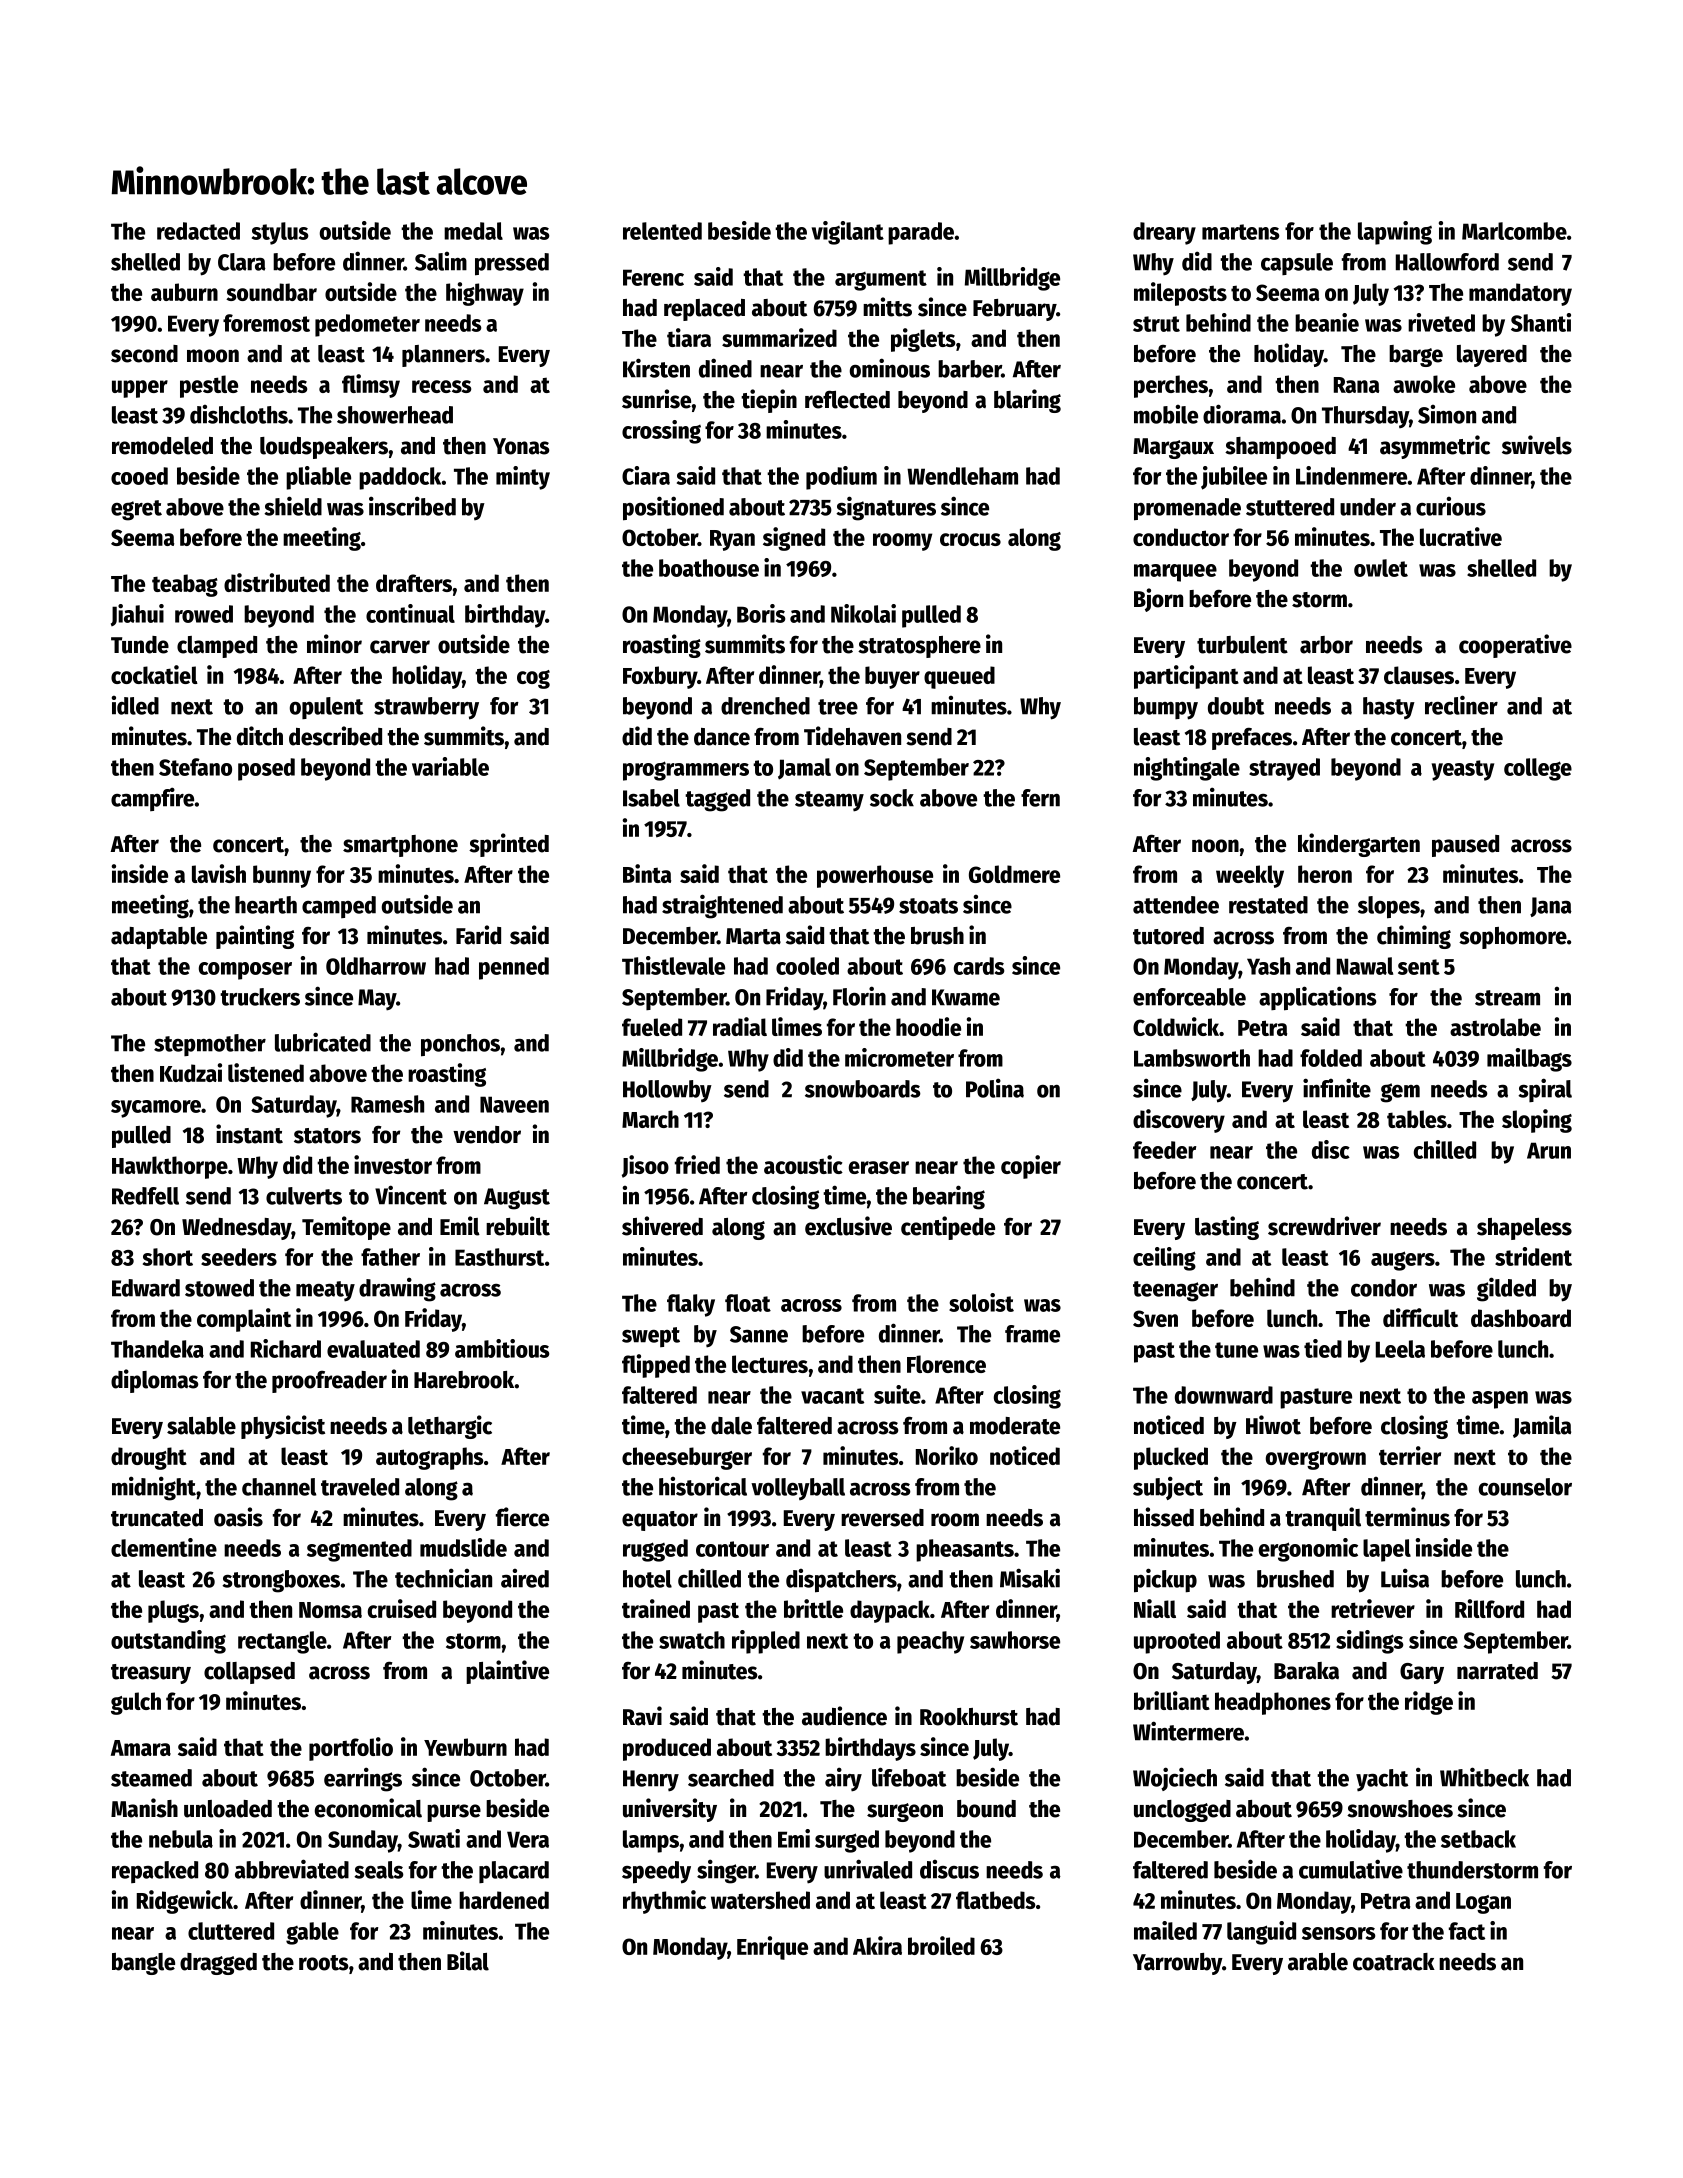  What do you see at coordinates (772, 1948) in the screenshot?
I see `Enrique` at bounding box center [772, 1948].
